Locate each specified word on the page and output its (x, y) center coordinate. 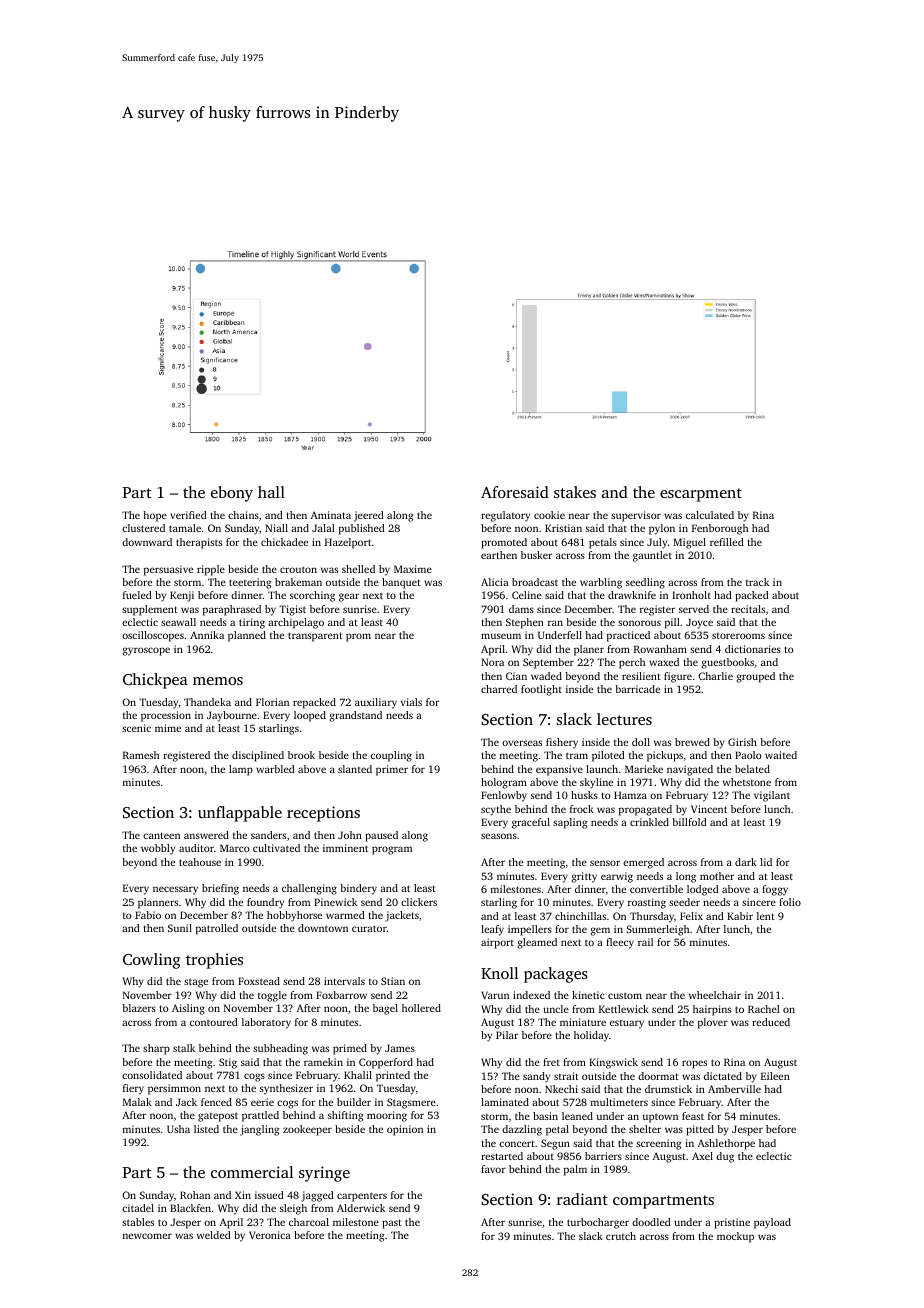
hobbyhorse (294, 916)
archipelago (296, 623)
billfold (689, 822)
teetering (250, 583)
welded (214, 1235)
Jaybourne (232, 716)
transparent (315, 637)
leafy (492, 930)
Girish (742, 742)
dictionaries (753, 649)
